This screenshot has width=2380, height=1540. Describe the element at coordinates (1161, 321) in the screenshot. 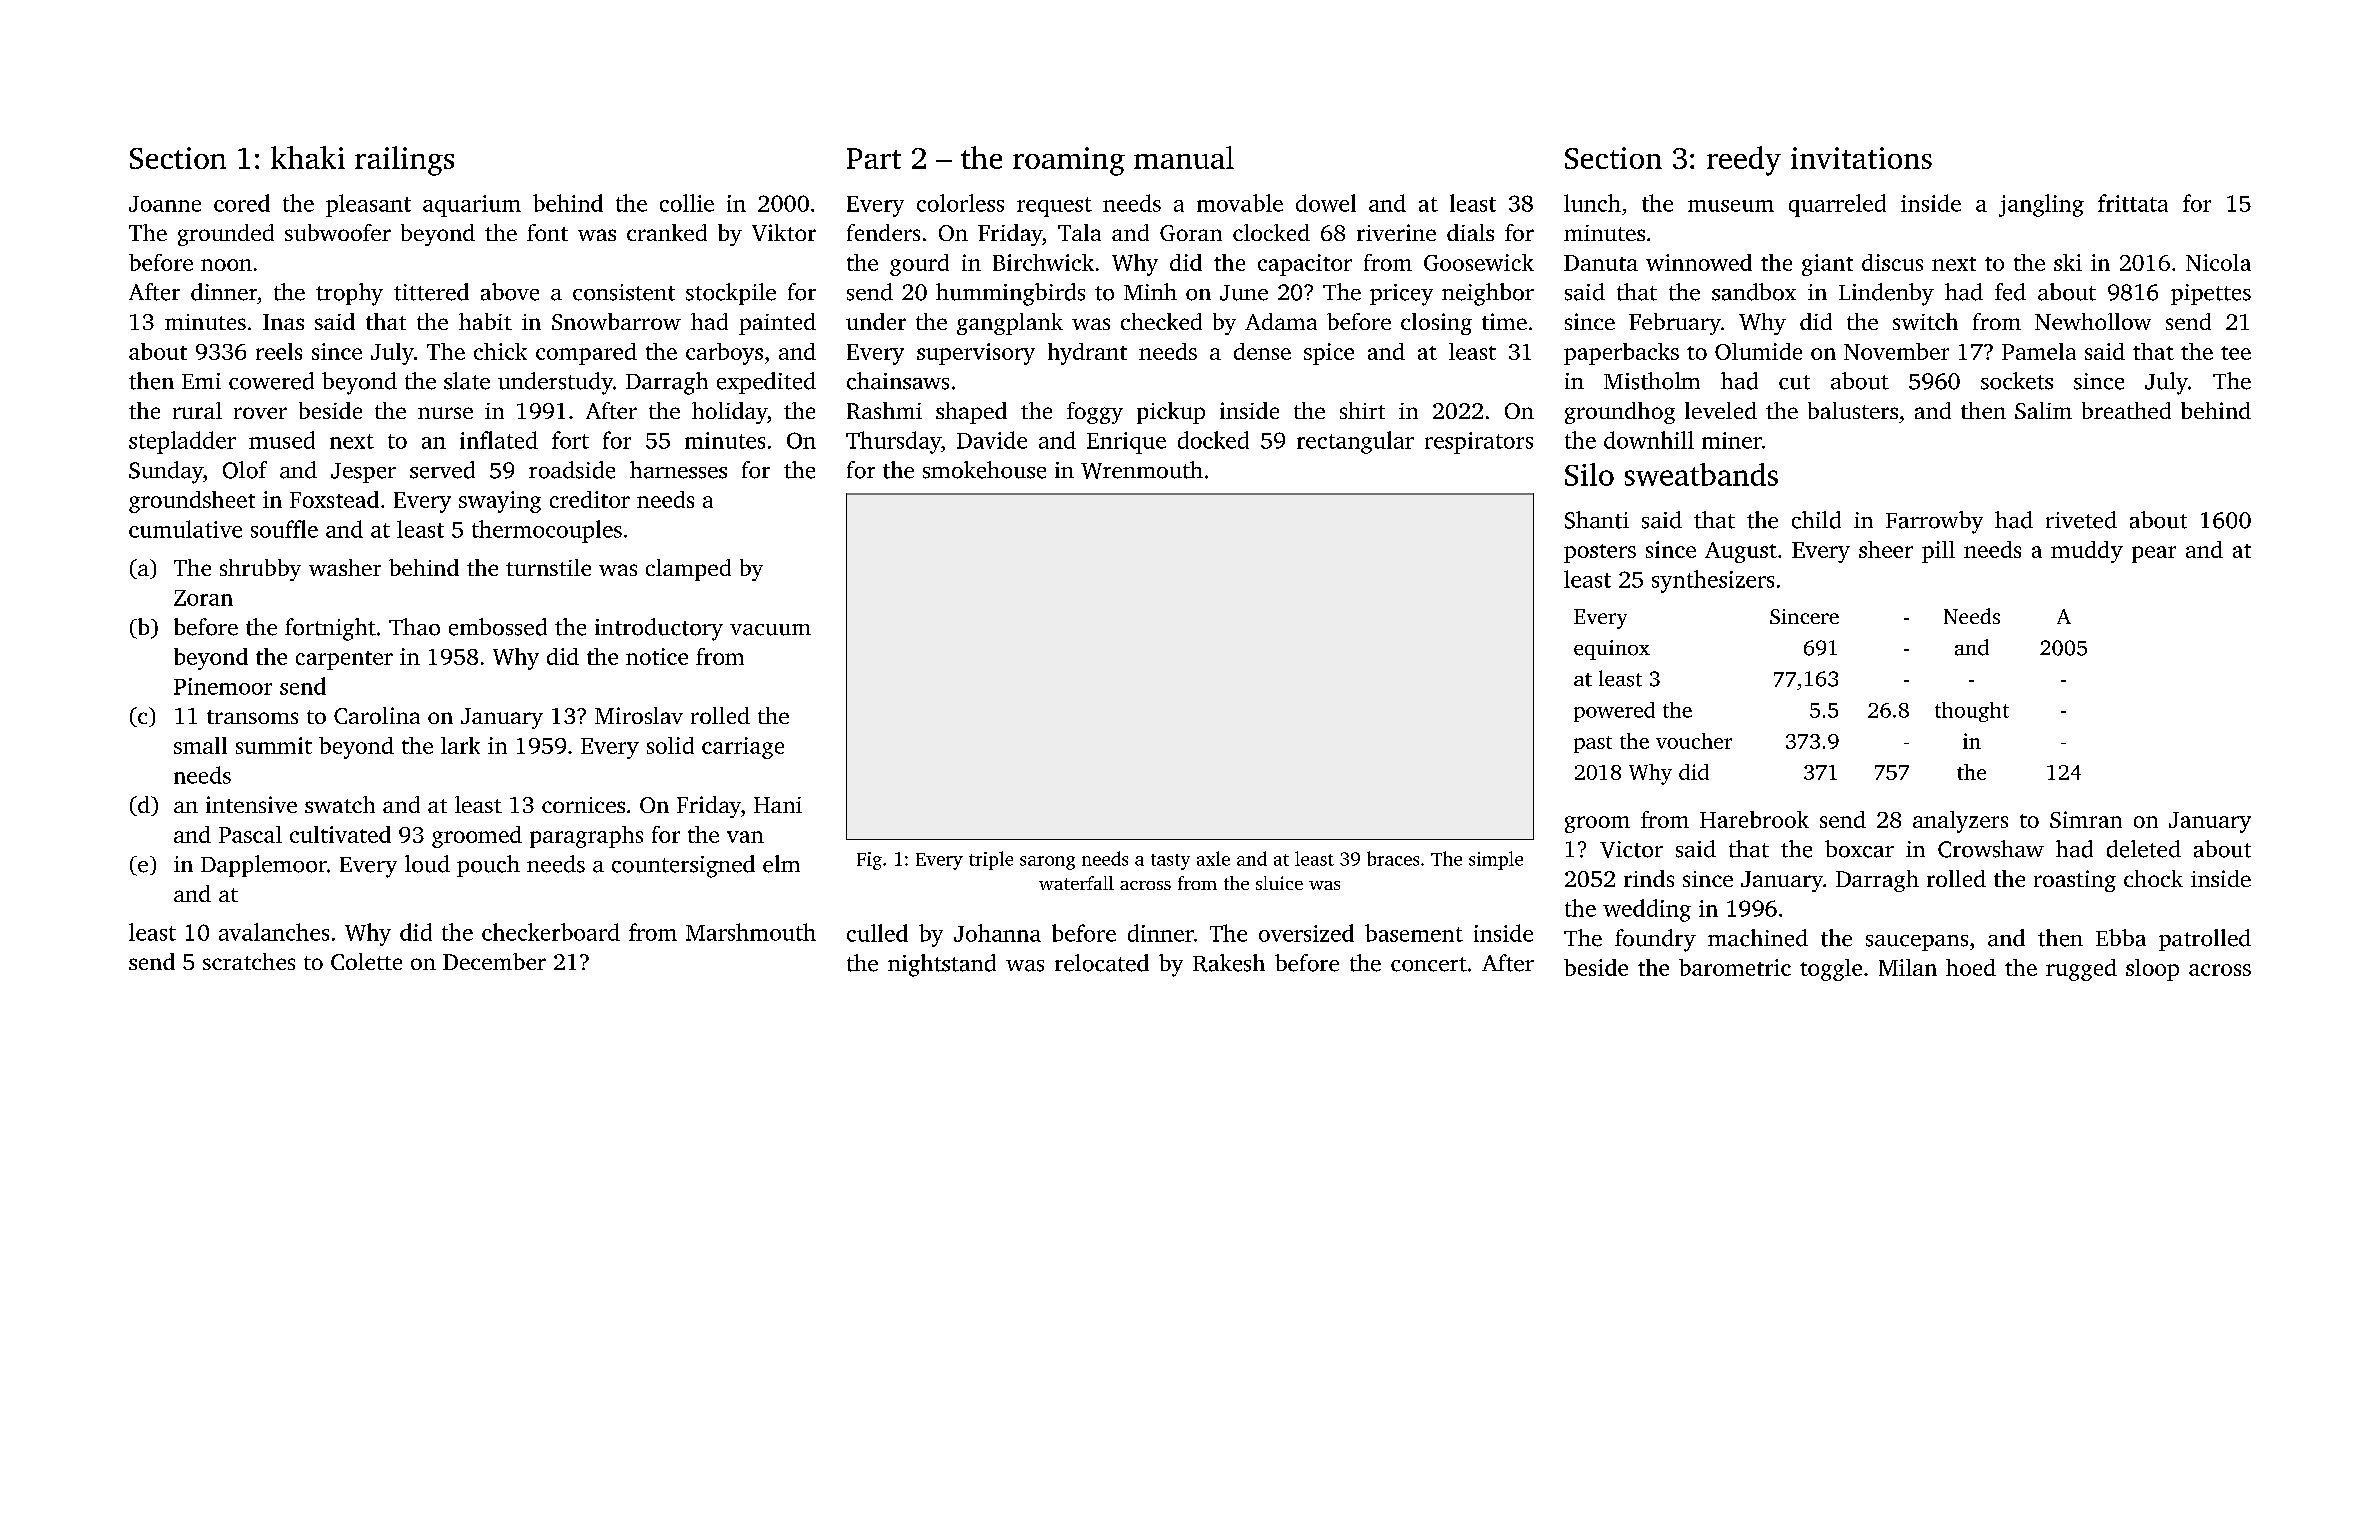

I see `checked` at that location.
